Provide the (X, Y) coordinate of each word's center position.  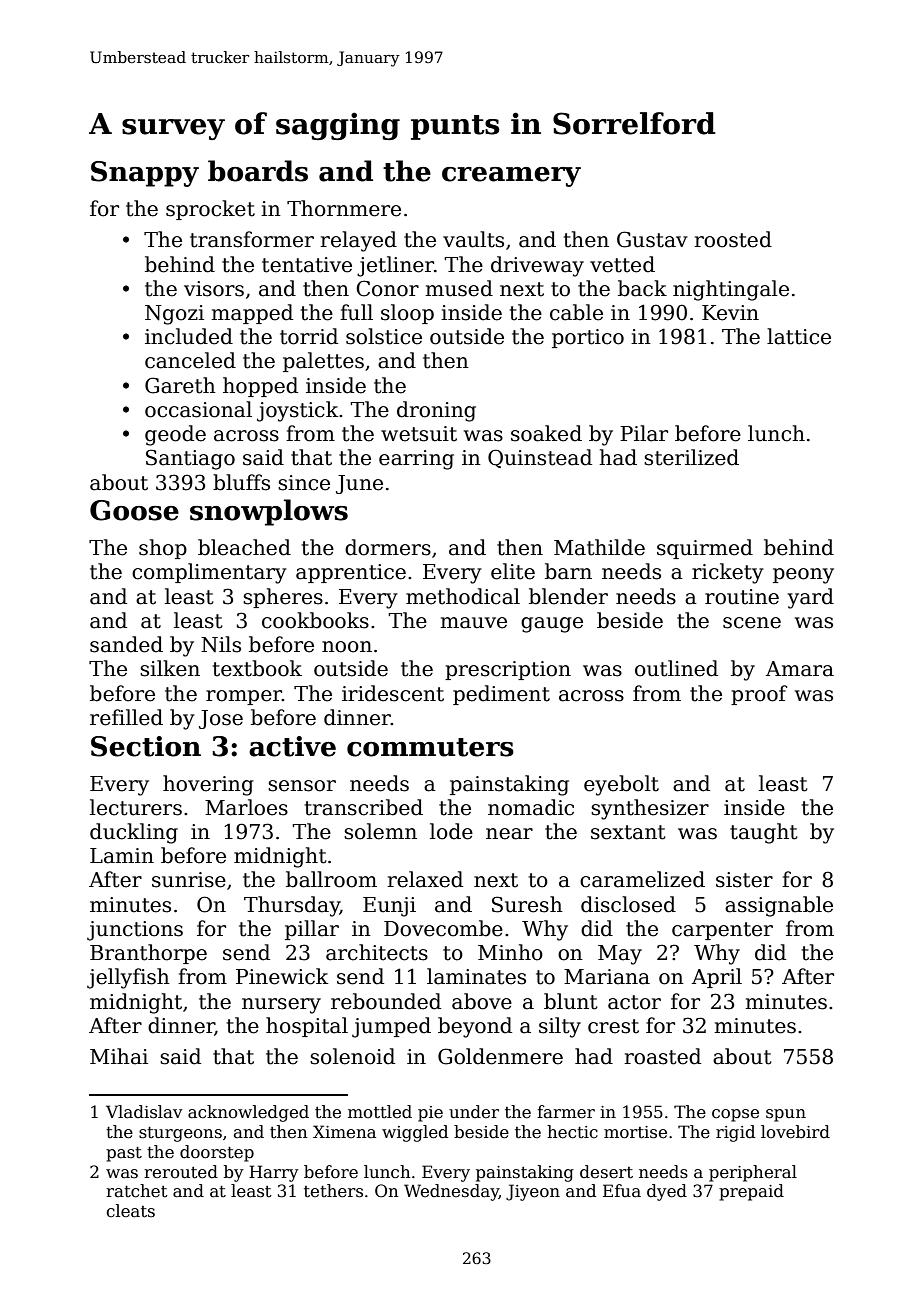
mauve (473, 623)
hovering (208, 785)
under (474, 1112)
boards (258, 171)
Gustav (652, 239)
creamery (511, 177)
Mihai (119, 1056)
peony (803, 576)
